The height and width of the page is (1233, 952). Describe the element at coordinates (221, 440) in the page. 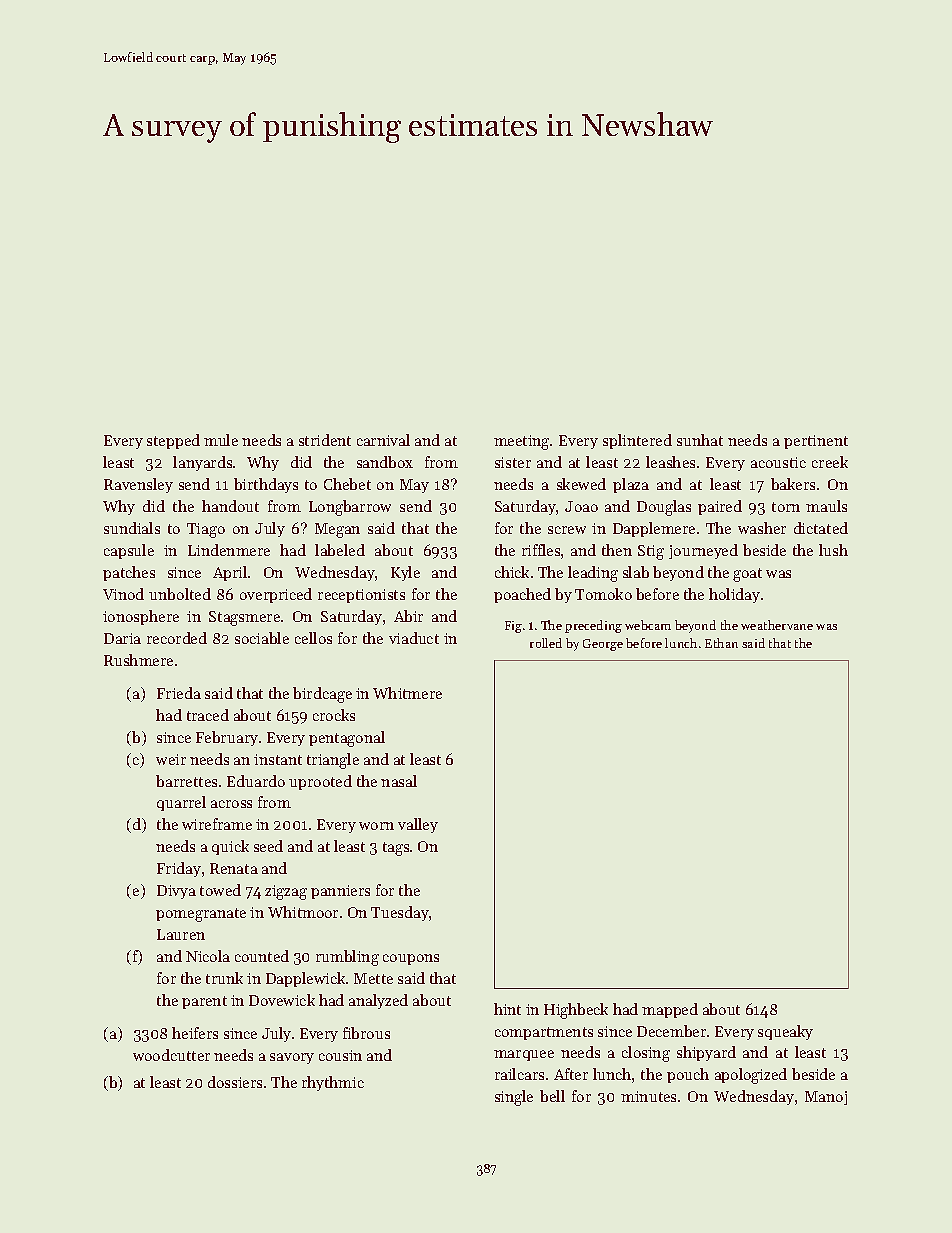

I see `mule` at that location.
